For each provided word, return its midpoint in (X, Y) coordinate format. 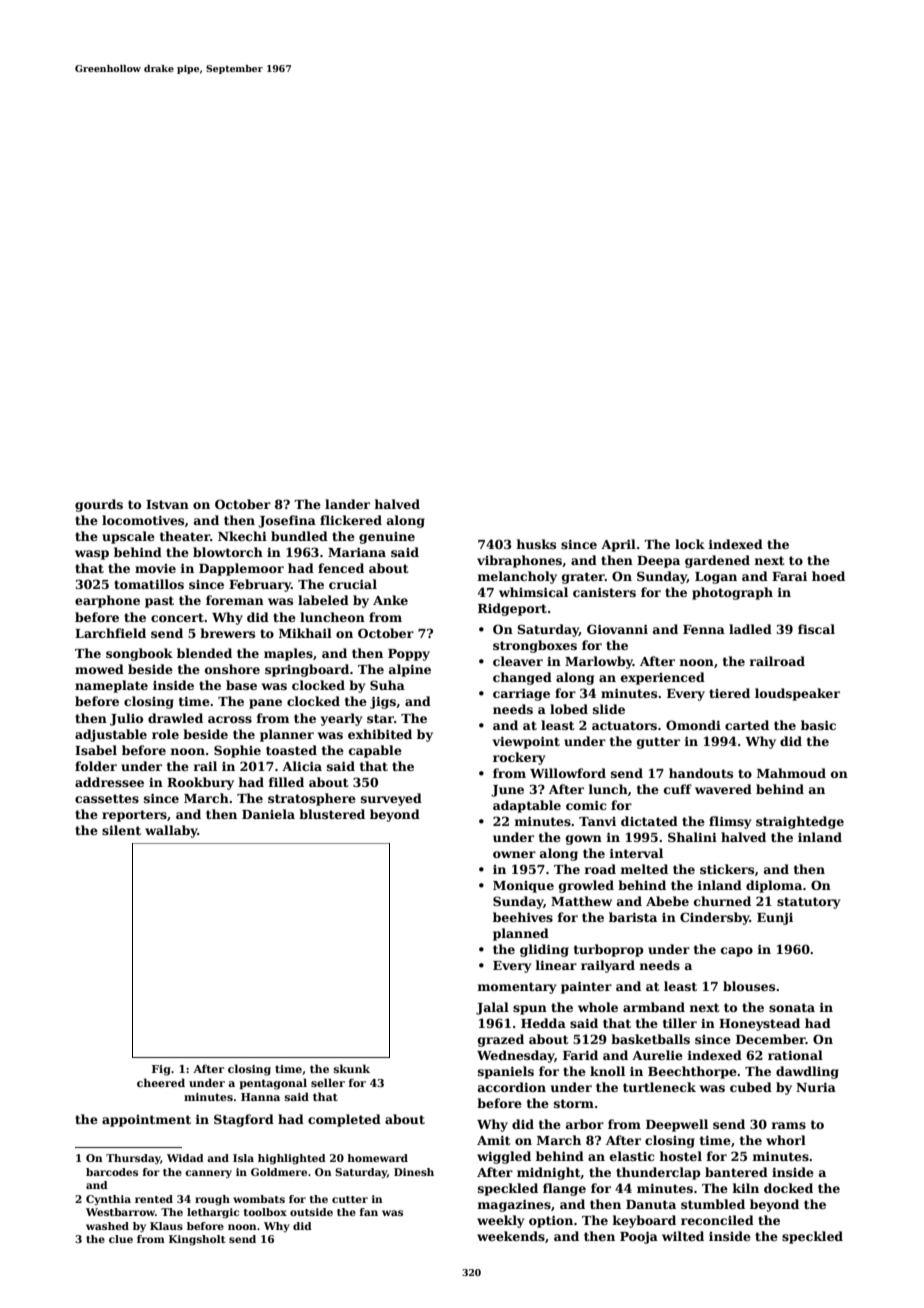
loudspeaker (797, 694)
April (618, 545)
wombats (259, 1199)
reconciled (717, 1220)
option (551, 1221)
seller (328, 1082)
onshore (232, 669)
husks (536, 544)
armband (654, 1007)
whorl (786, 1140)
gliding (544, 950)
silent (121, 830)
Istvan (167, 504)
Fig (161, 1070)
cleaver (518, 661)
